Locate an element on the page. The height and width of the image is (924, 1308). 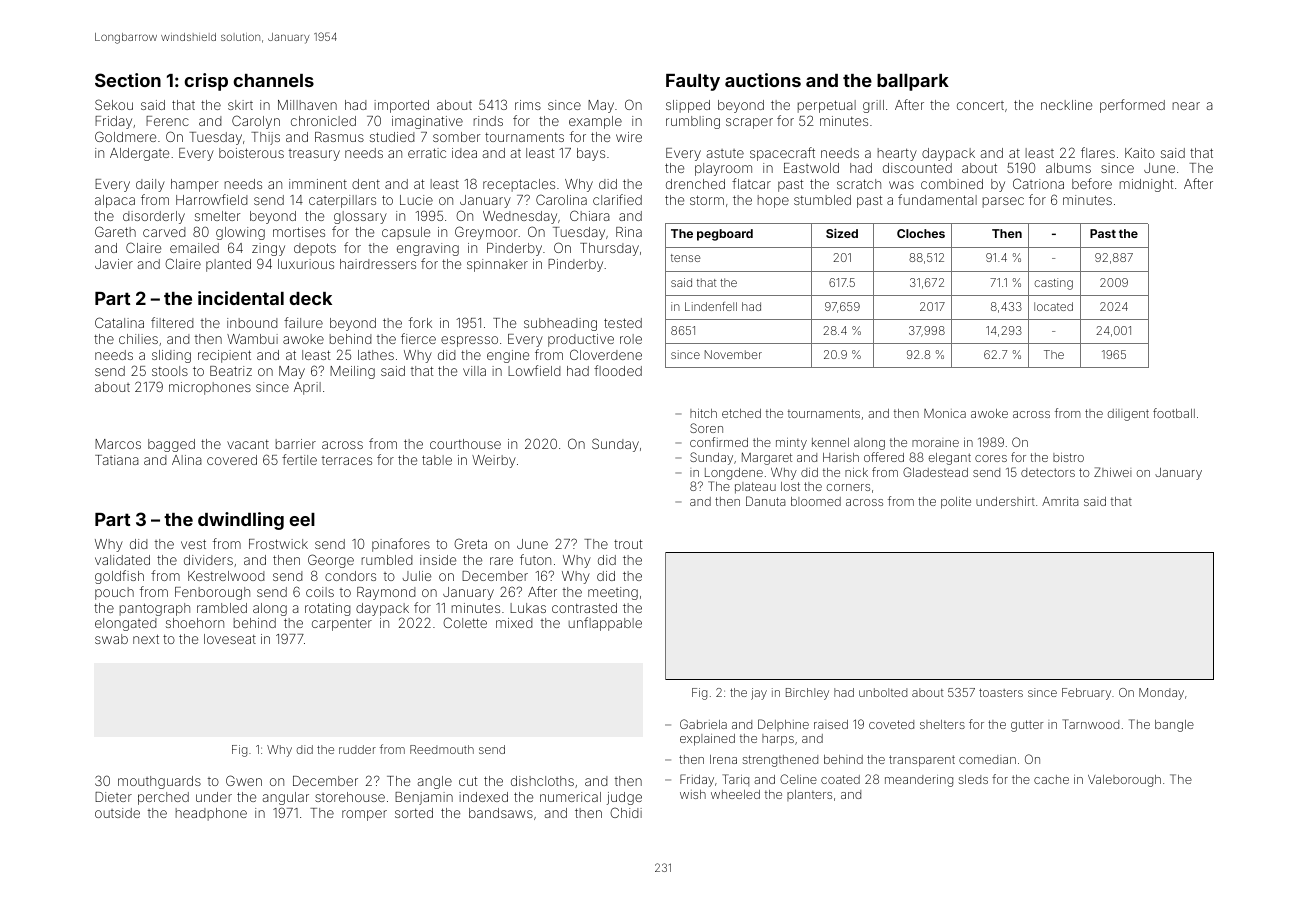
Thijs is located at coordinates (265, 138).
